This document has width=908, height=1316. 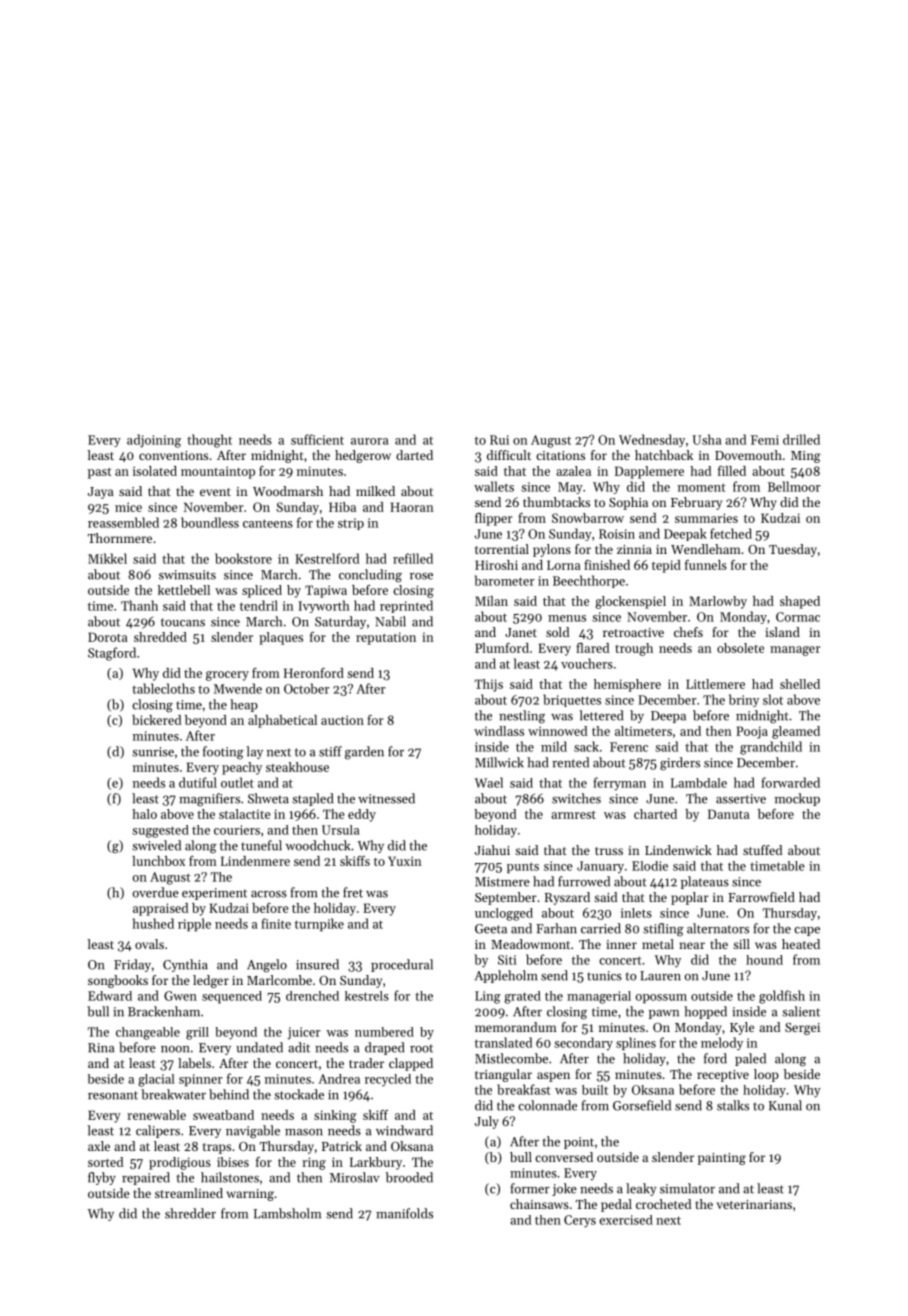 What do you see at coordinates (801, 1011) in the document?
I see `salient` at bounding box center [801, 1011].
